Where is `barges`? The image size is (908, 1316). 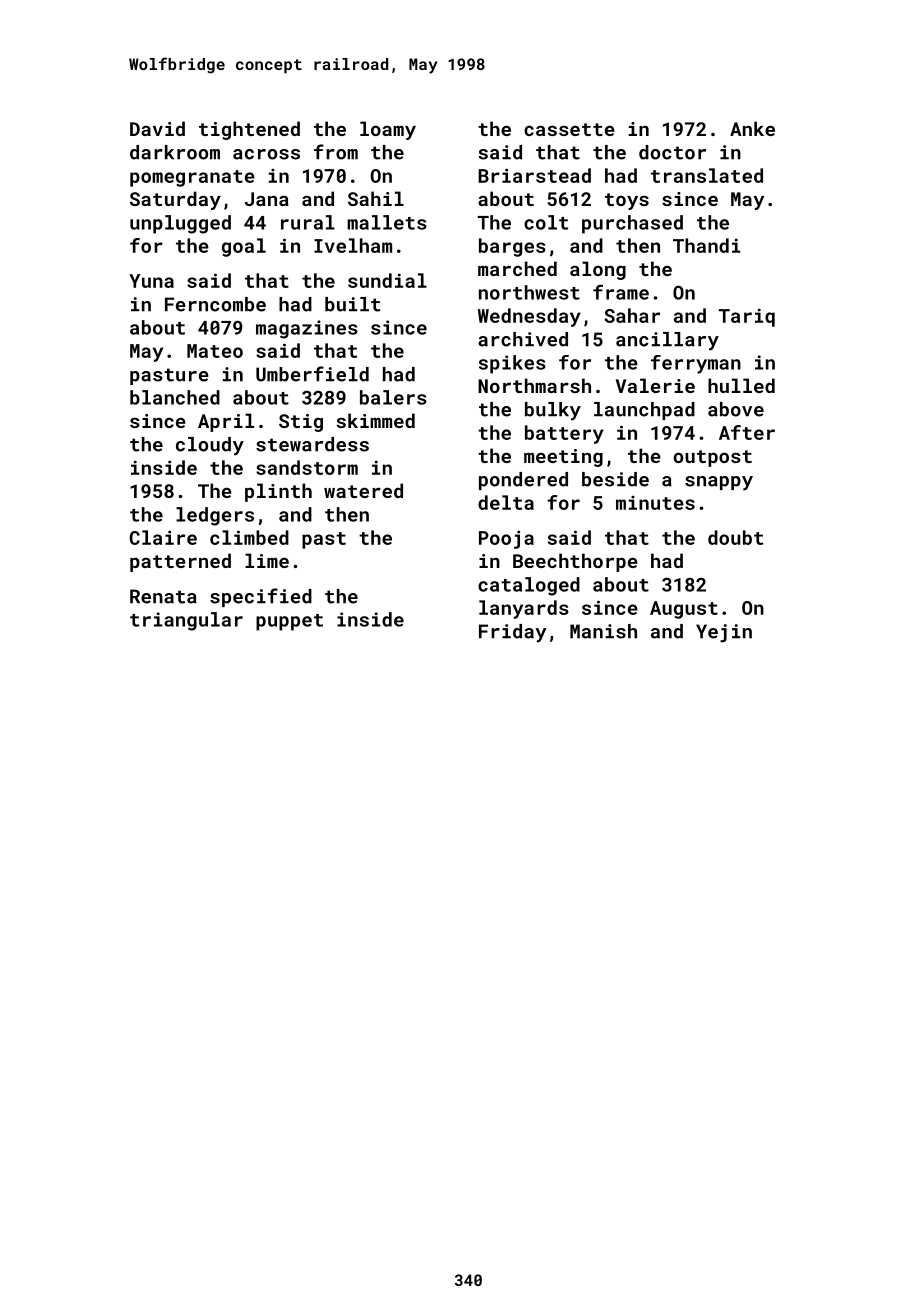
barges is located at coordinates (512, 247).
